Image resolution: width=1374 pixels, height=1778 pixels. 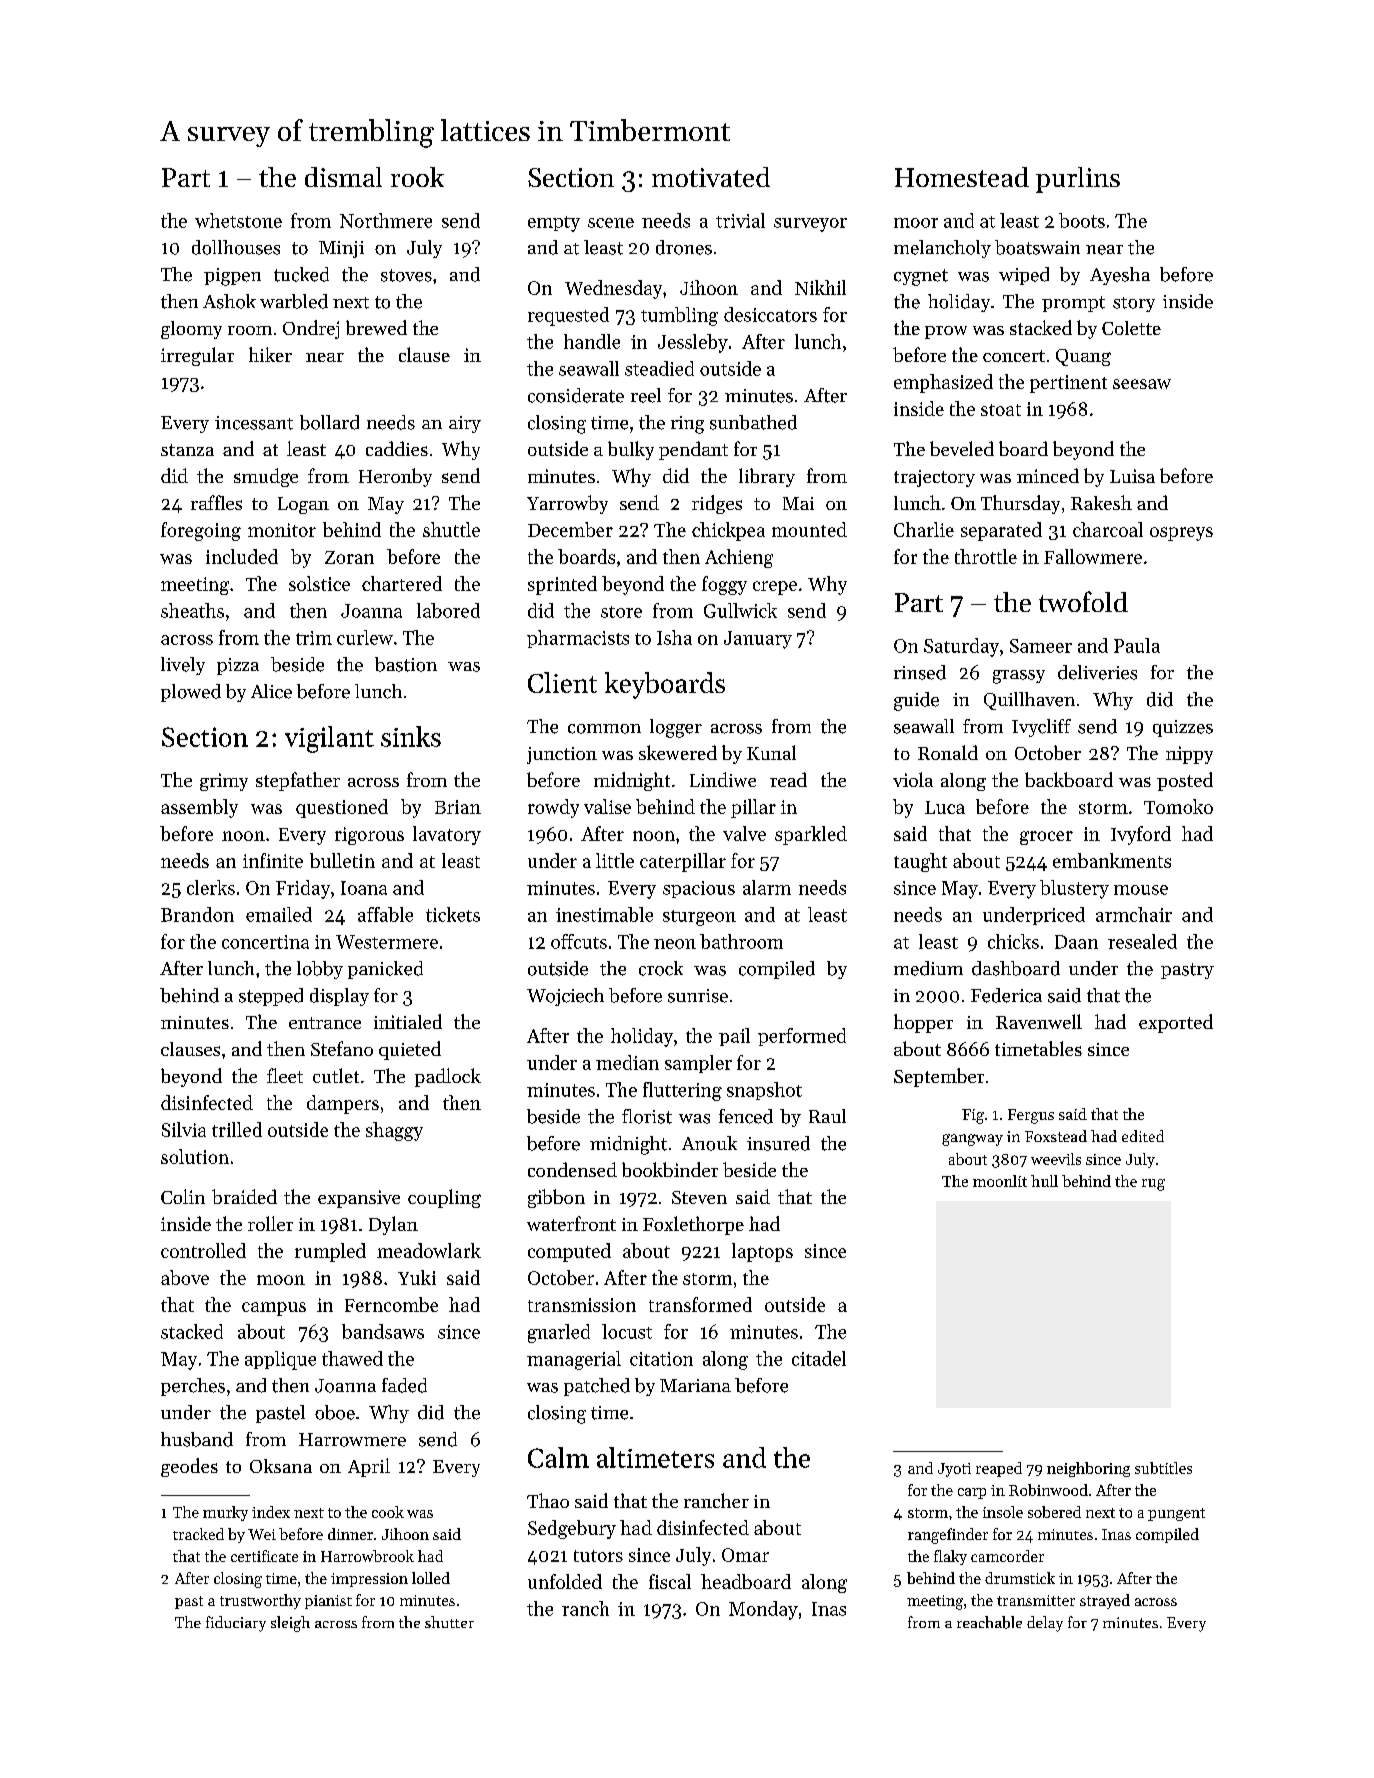 What do you see at coordinates (369, 836) in the screenshot?
I see `rigorous` at bounding box center [369, 836].
